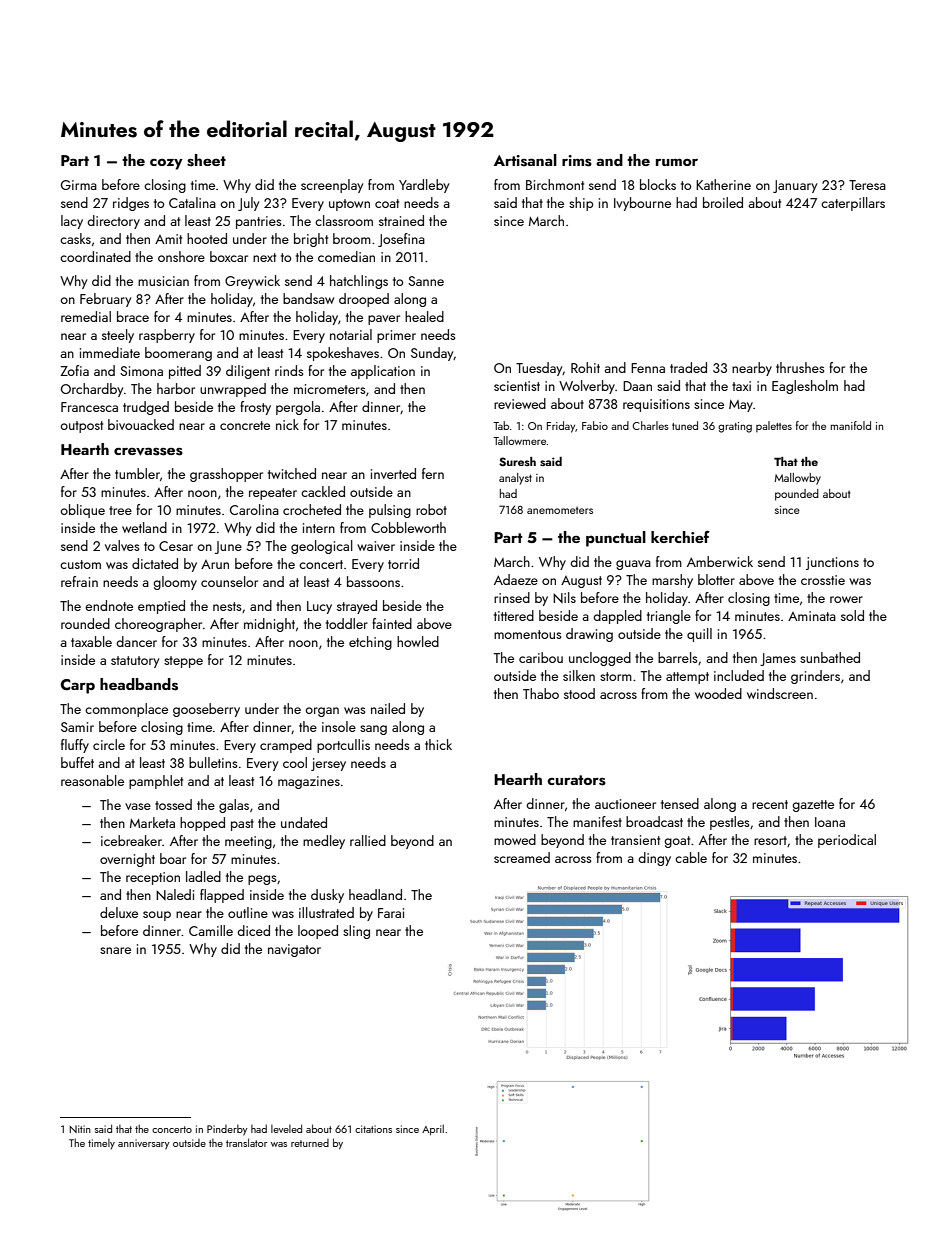 This screenshot has width=952, height=1233. I want to click on headbands, so click(139, 684).
